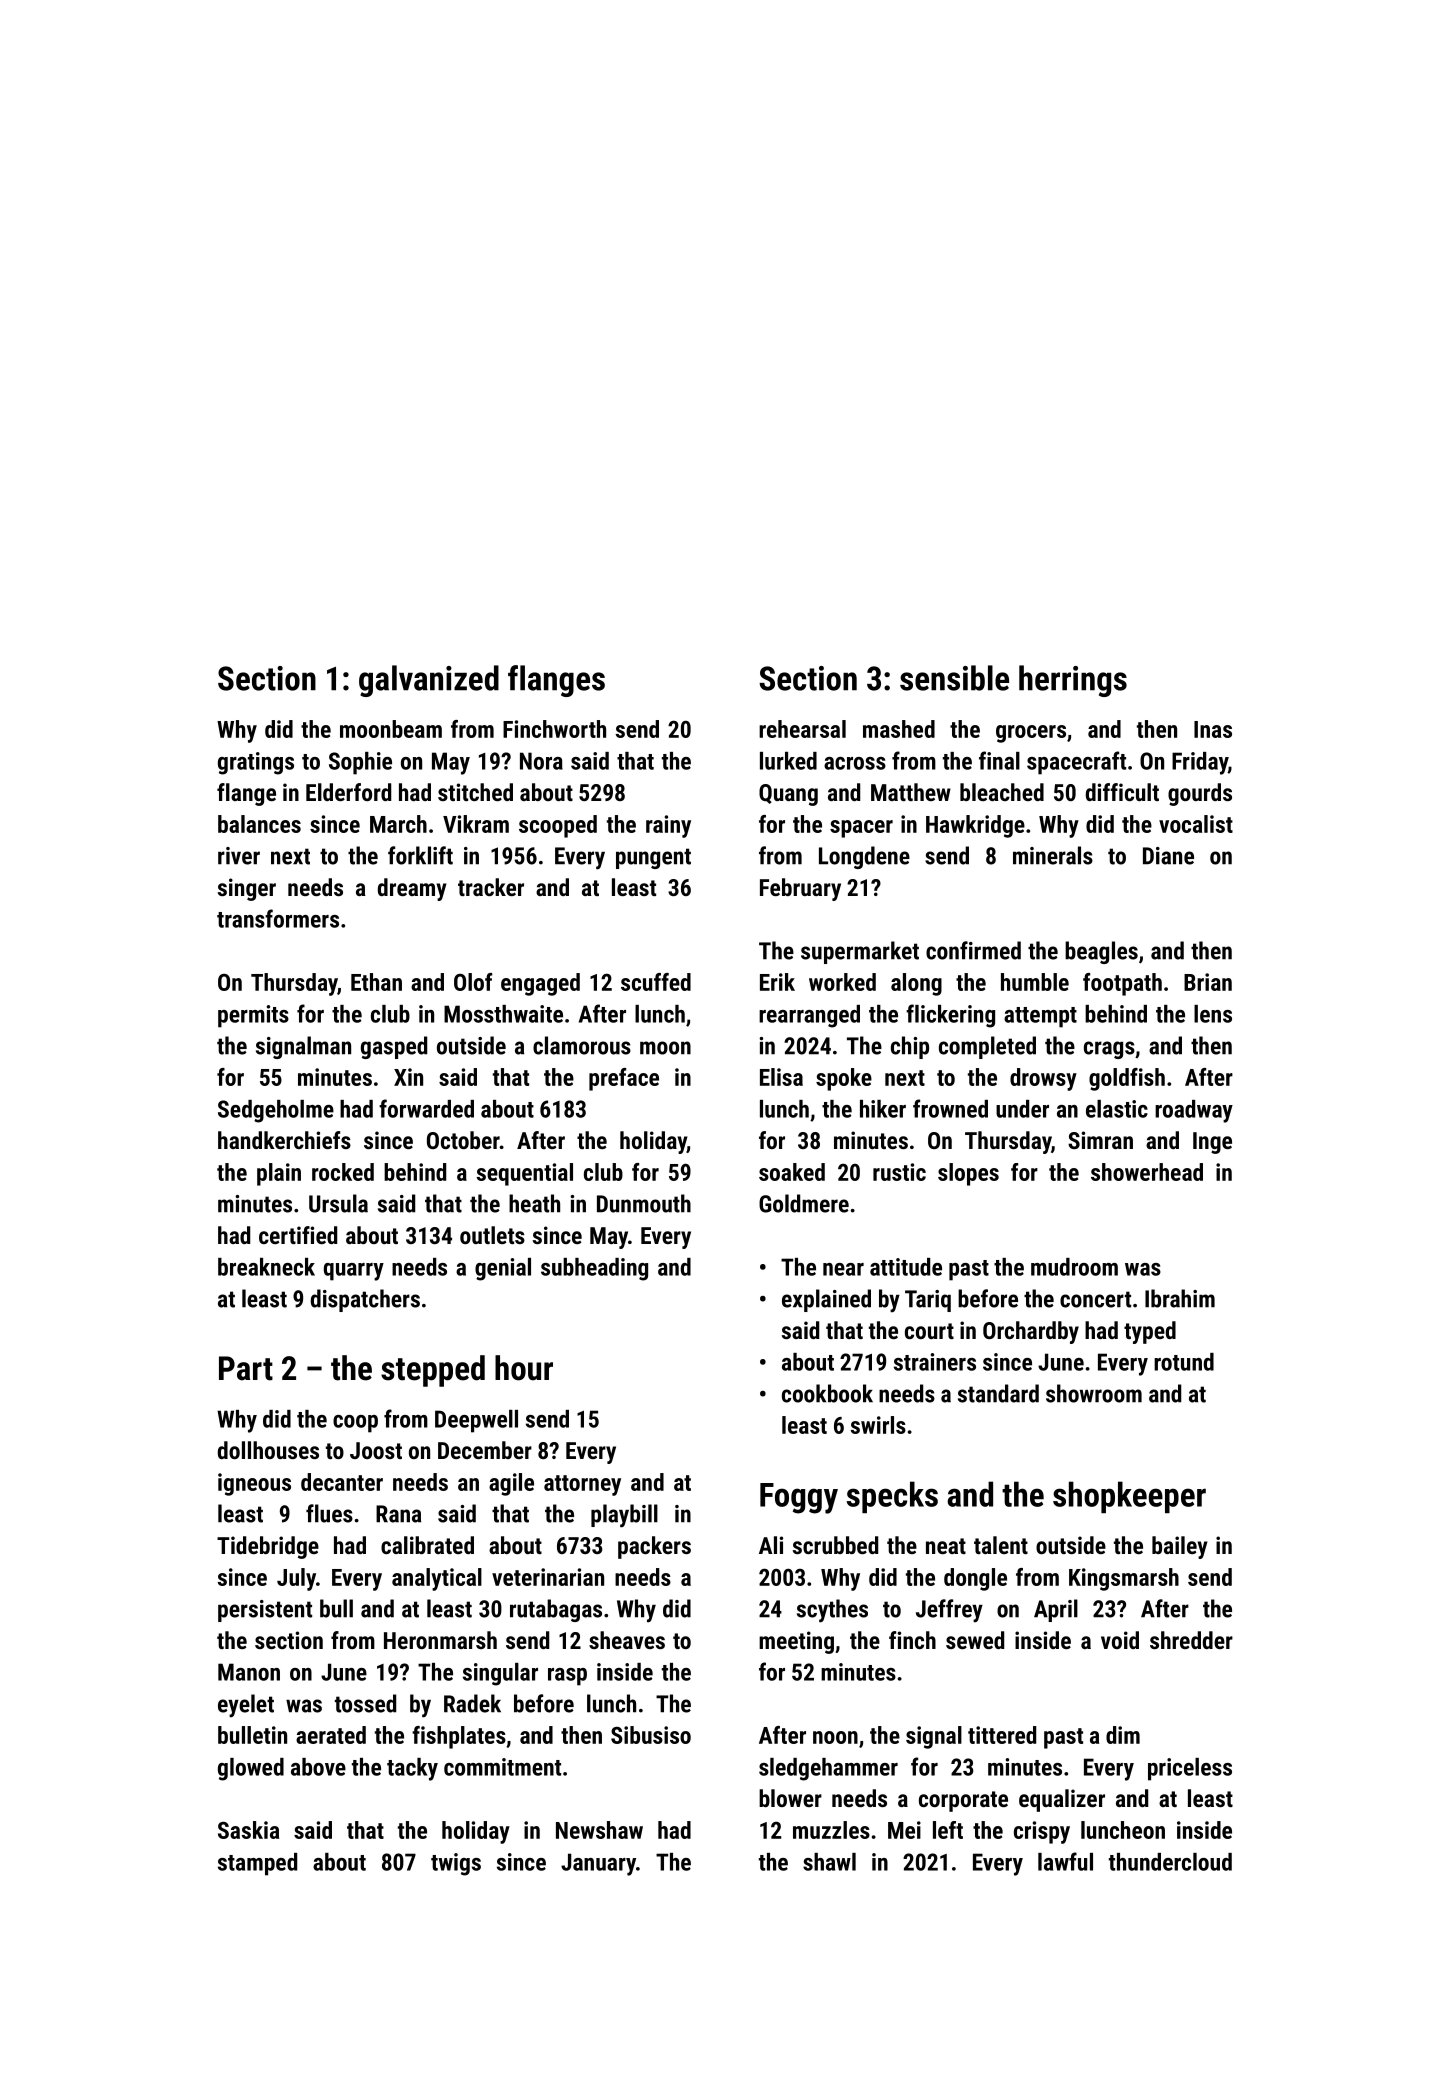  What do you see at coordinates (1127, 1079) in the page?
I see `goldfish` at bounding box center [1127, 1079].
